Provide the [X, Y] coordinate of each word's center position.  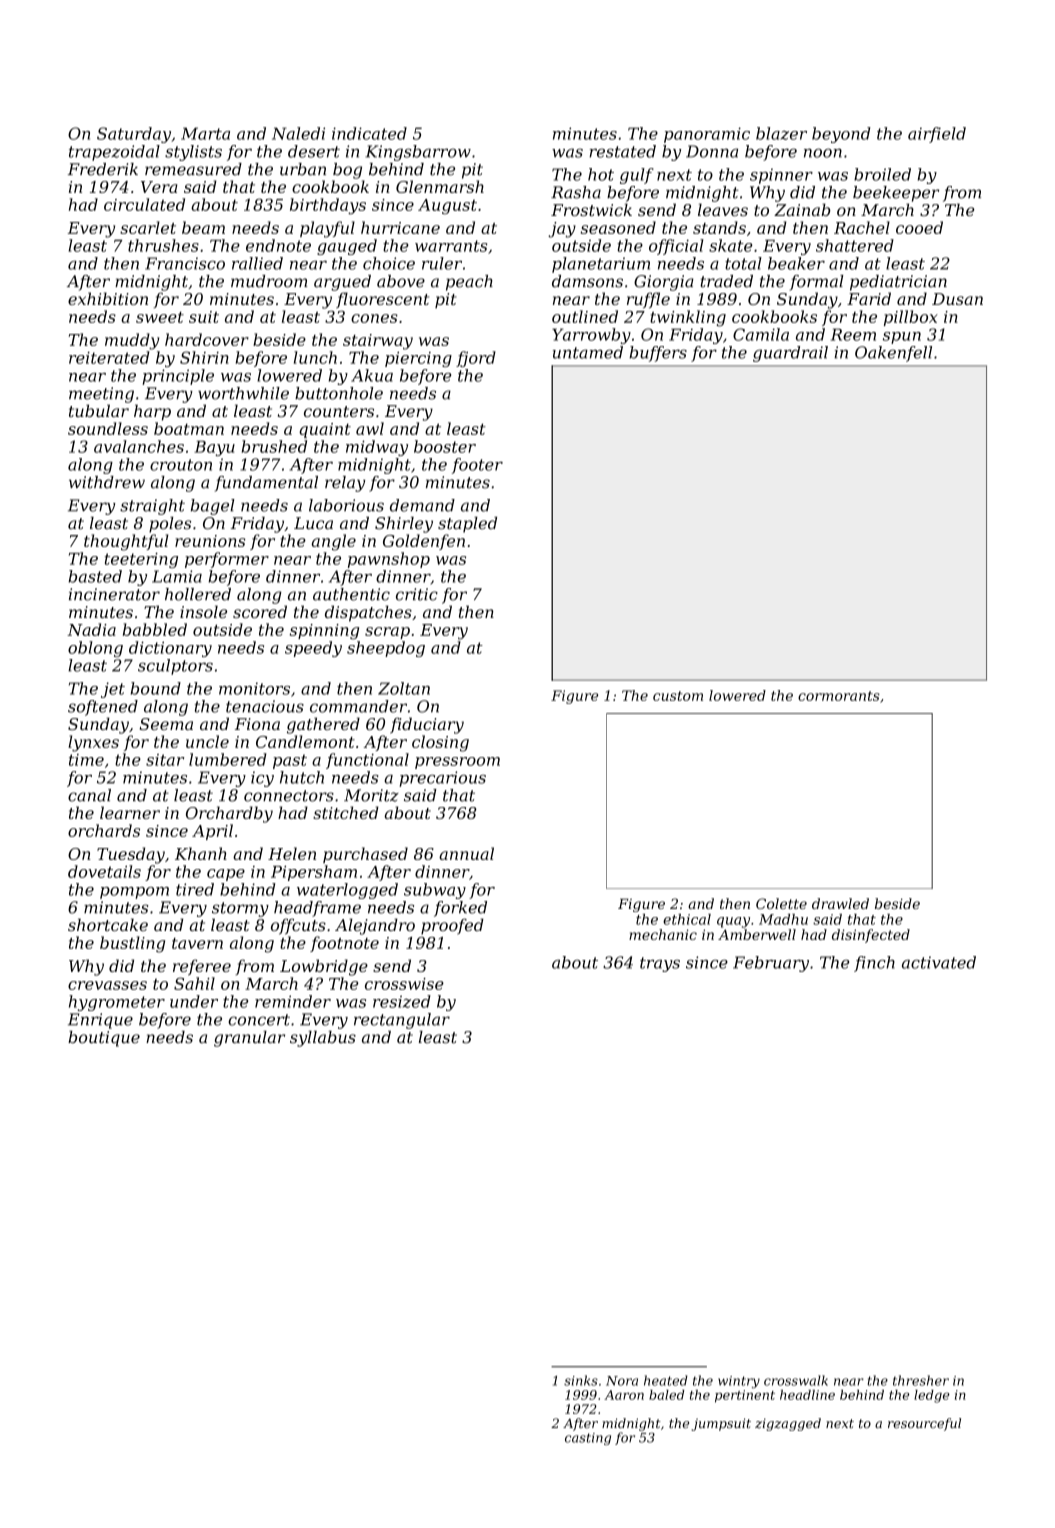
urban [303, 169]
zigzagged [788, 1424]
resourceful [924, 1424]
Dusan [957, 299]
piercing [418, 359]
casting [588, 1439]
